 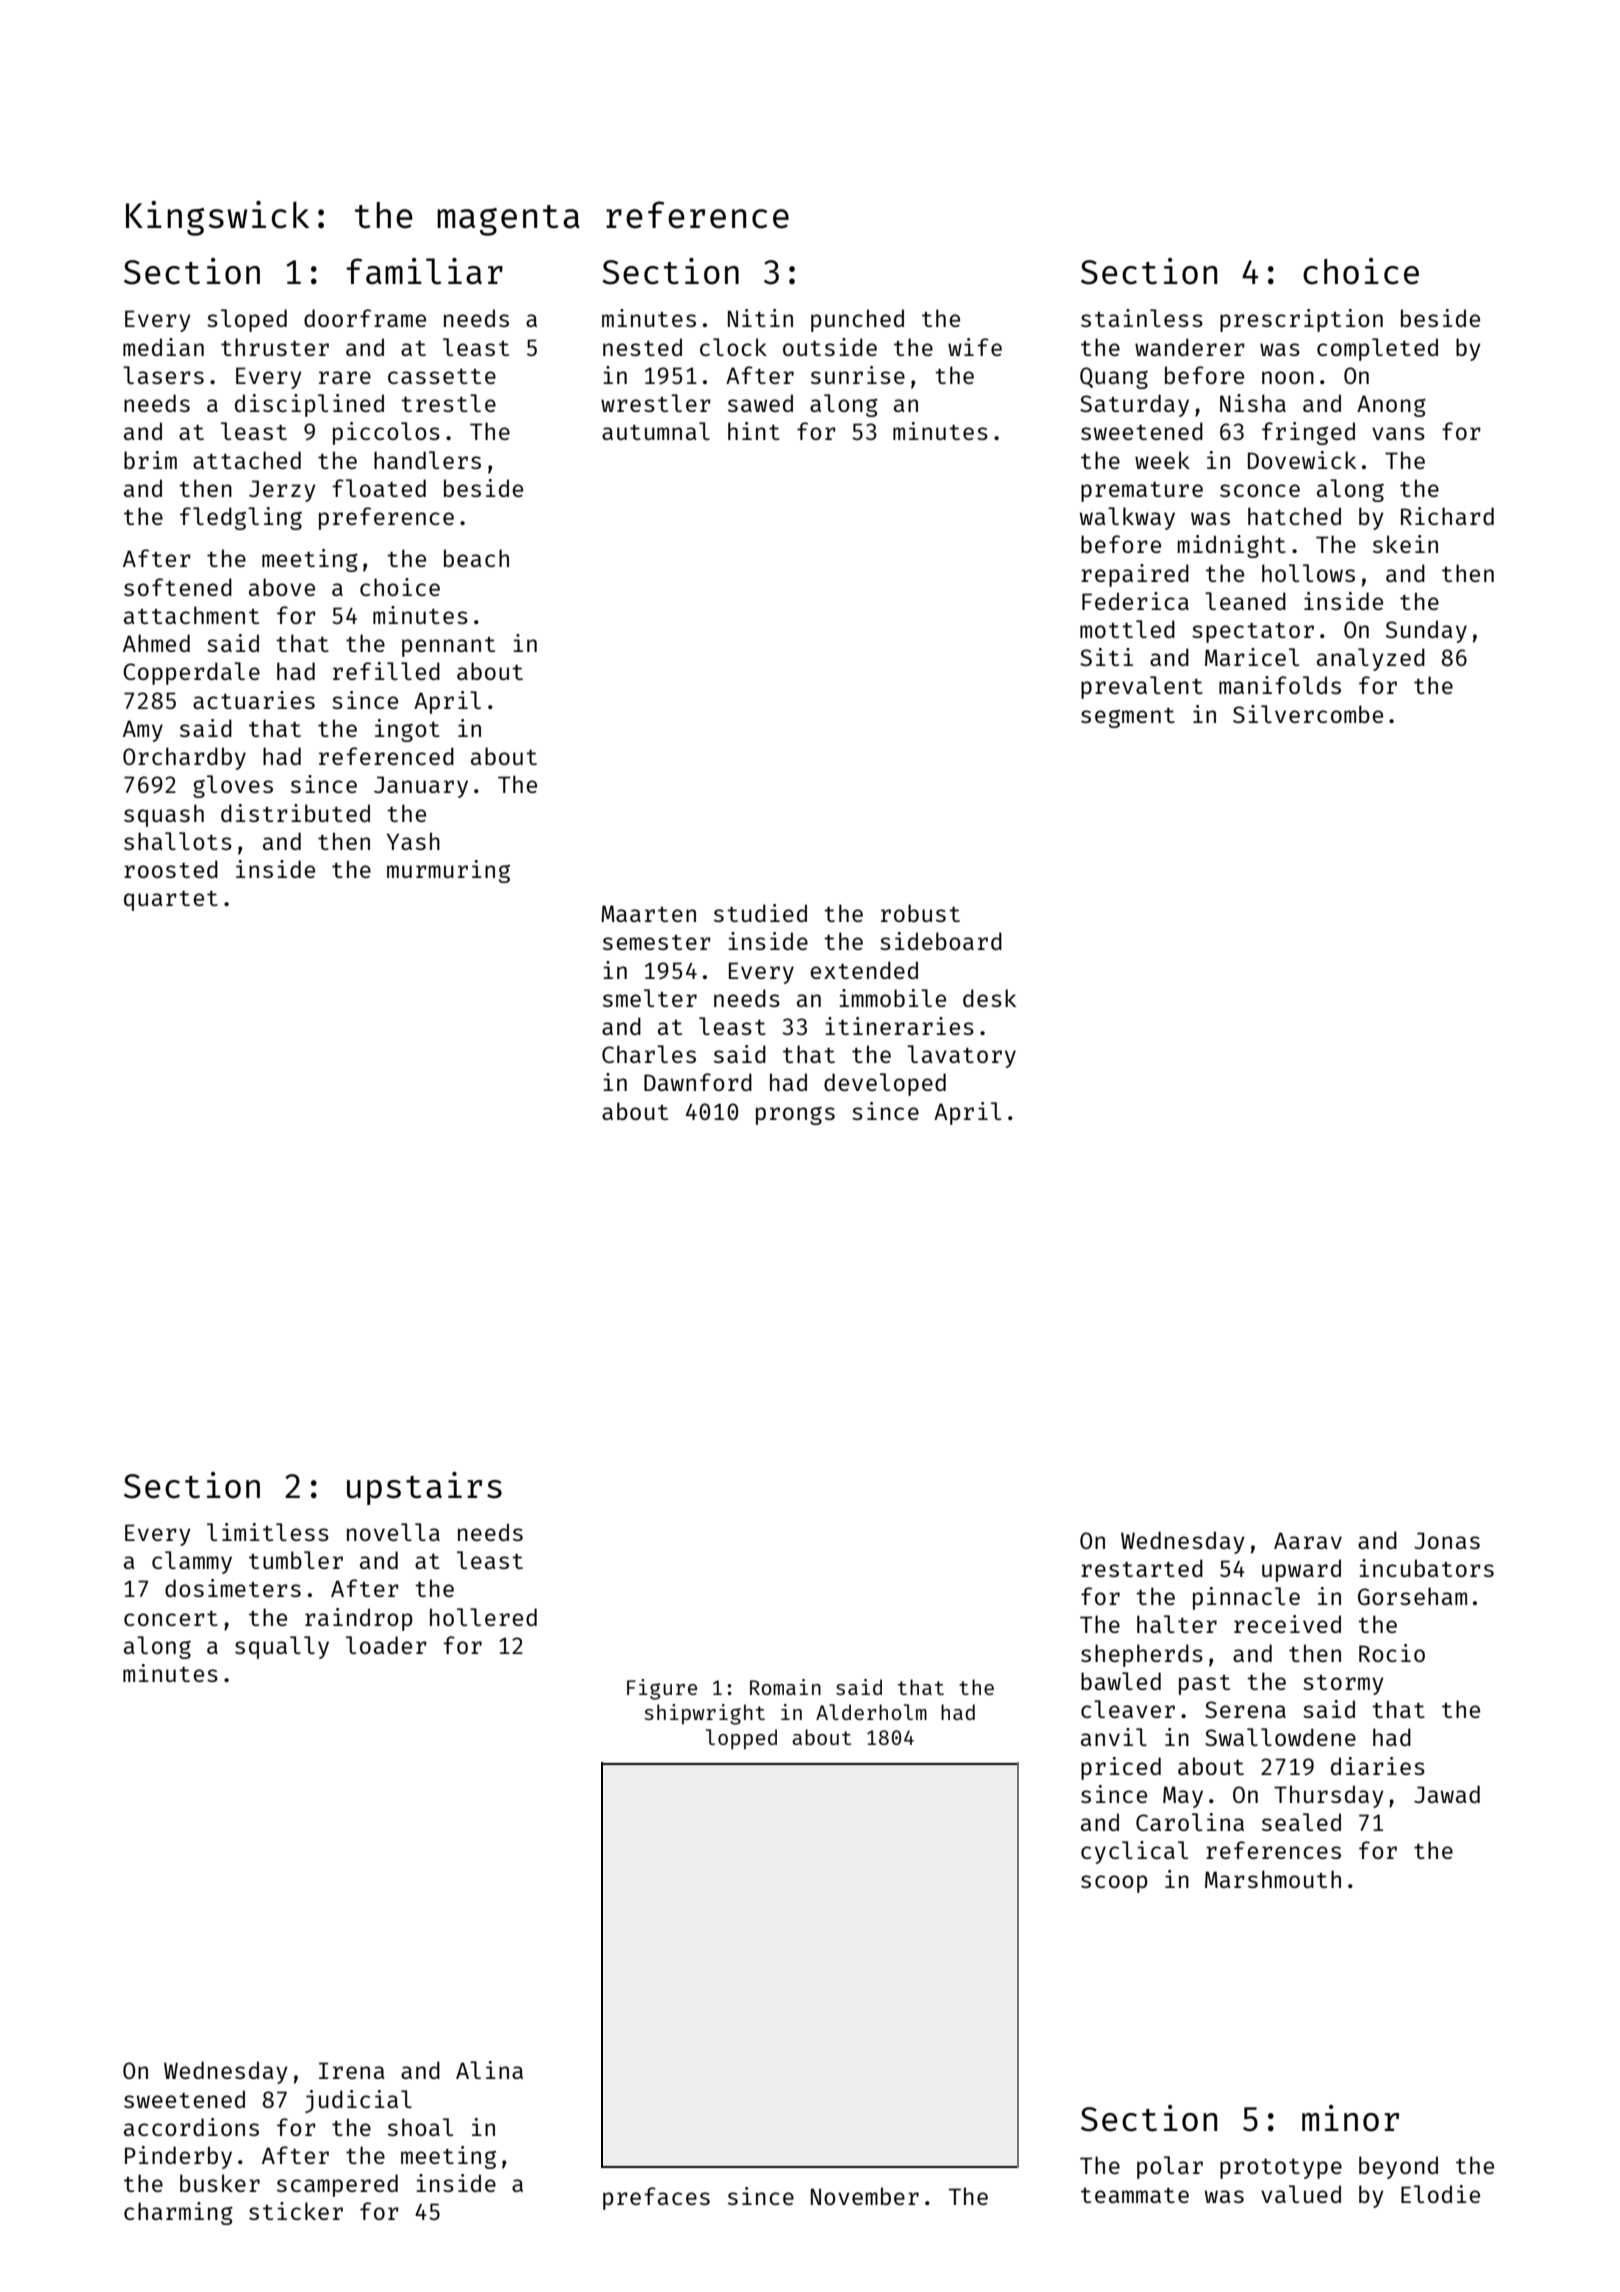 I want to click on Richard, so click(x=1447, y=516).
